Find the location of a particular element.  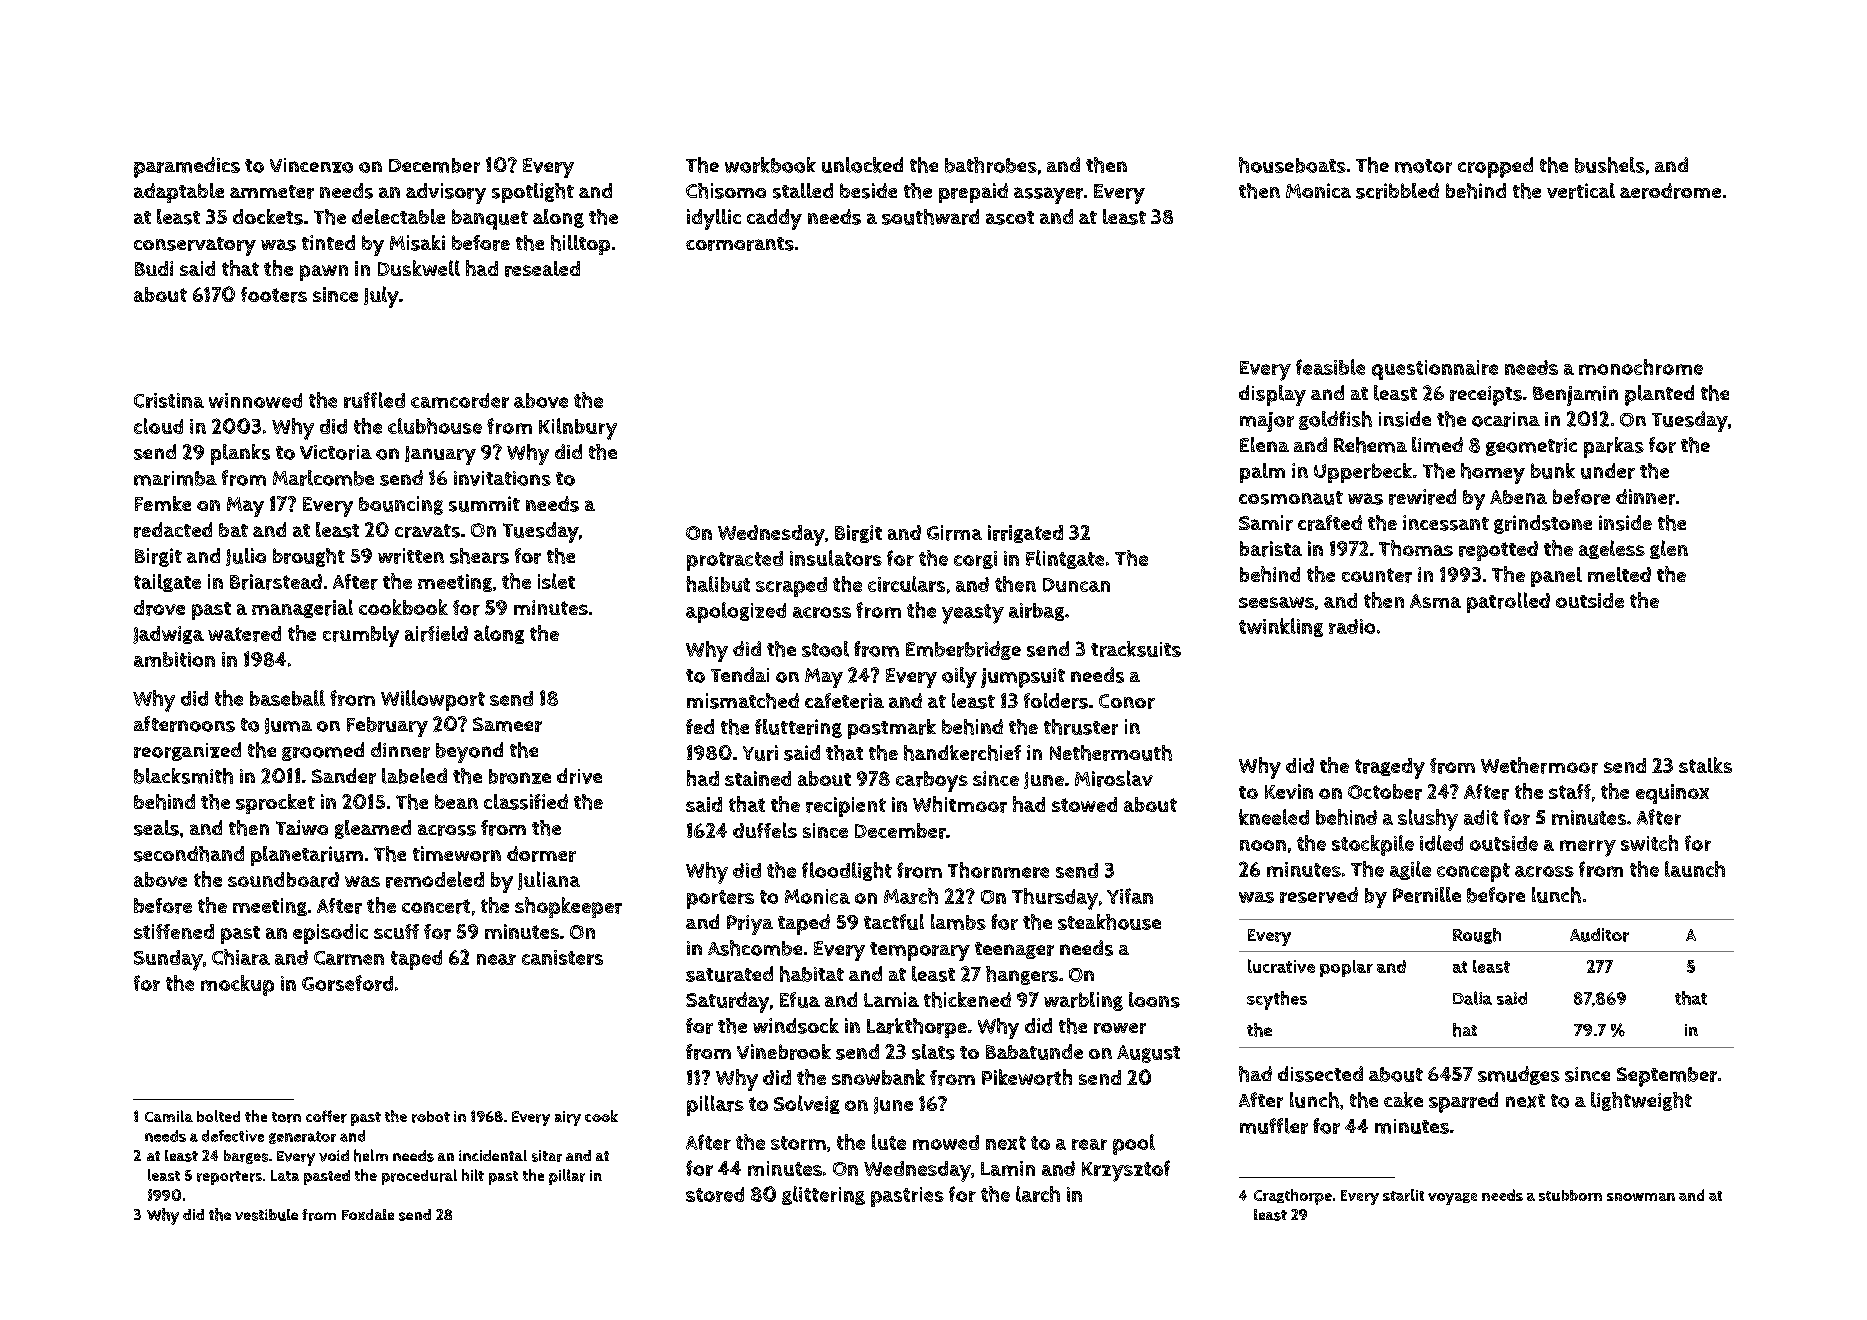

bushels is located at coordinates (1610, 165).
